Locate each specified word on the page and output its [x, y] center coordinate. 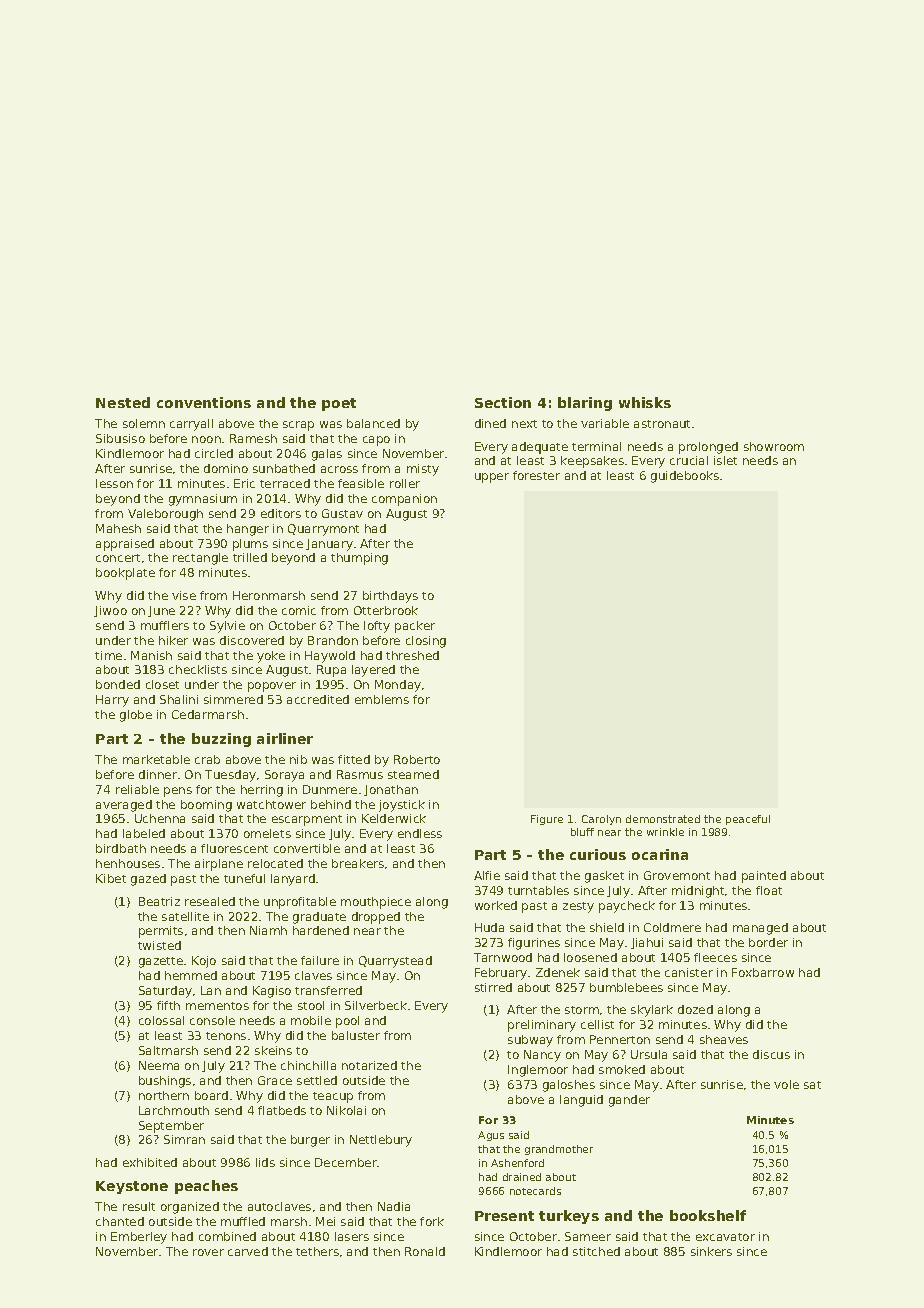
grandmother [559, 1150]
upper [492, 478]
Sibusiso [120, 438]
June [161, 611]
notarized [369, 1065]
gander [629, 1101]
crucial [689, 460]
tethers [317, 1251]
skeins [273, 1050]
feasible [361, 483]
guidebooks [685, 477]
